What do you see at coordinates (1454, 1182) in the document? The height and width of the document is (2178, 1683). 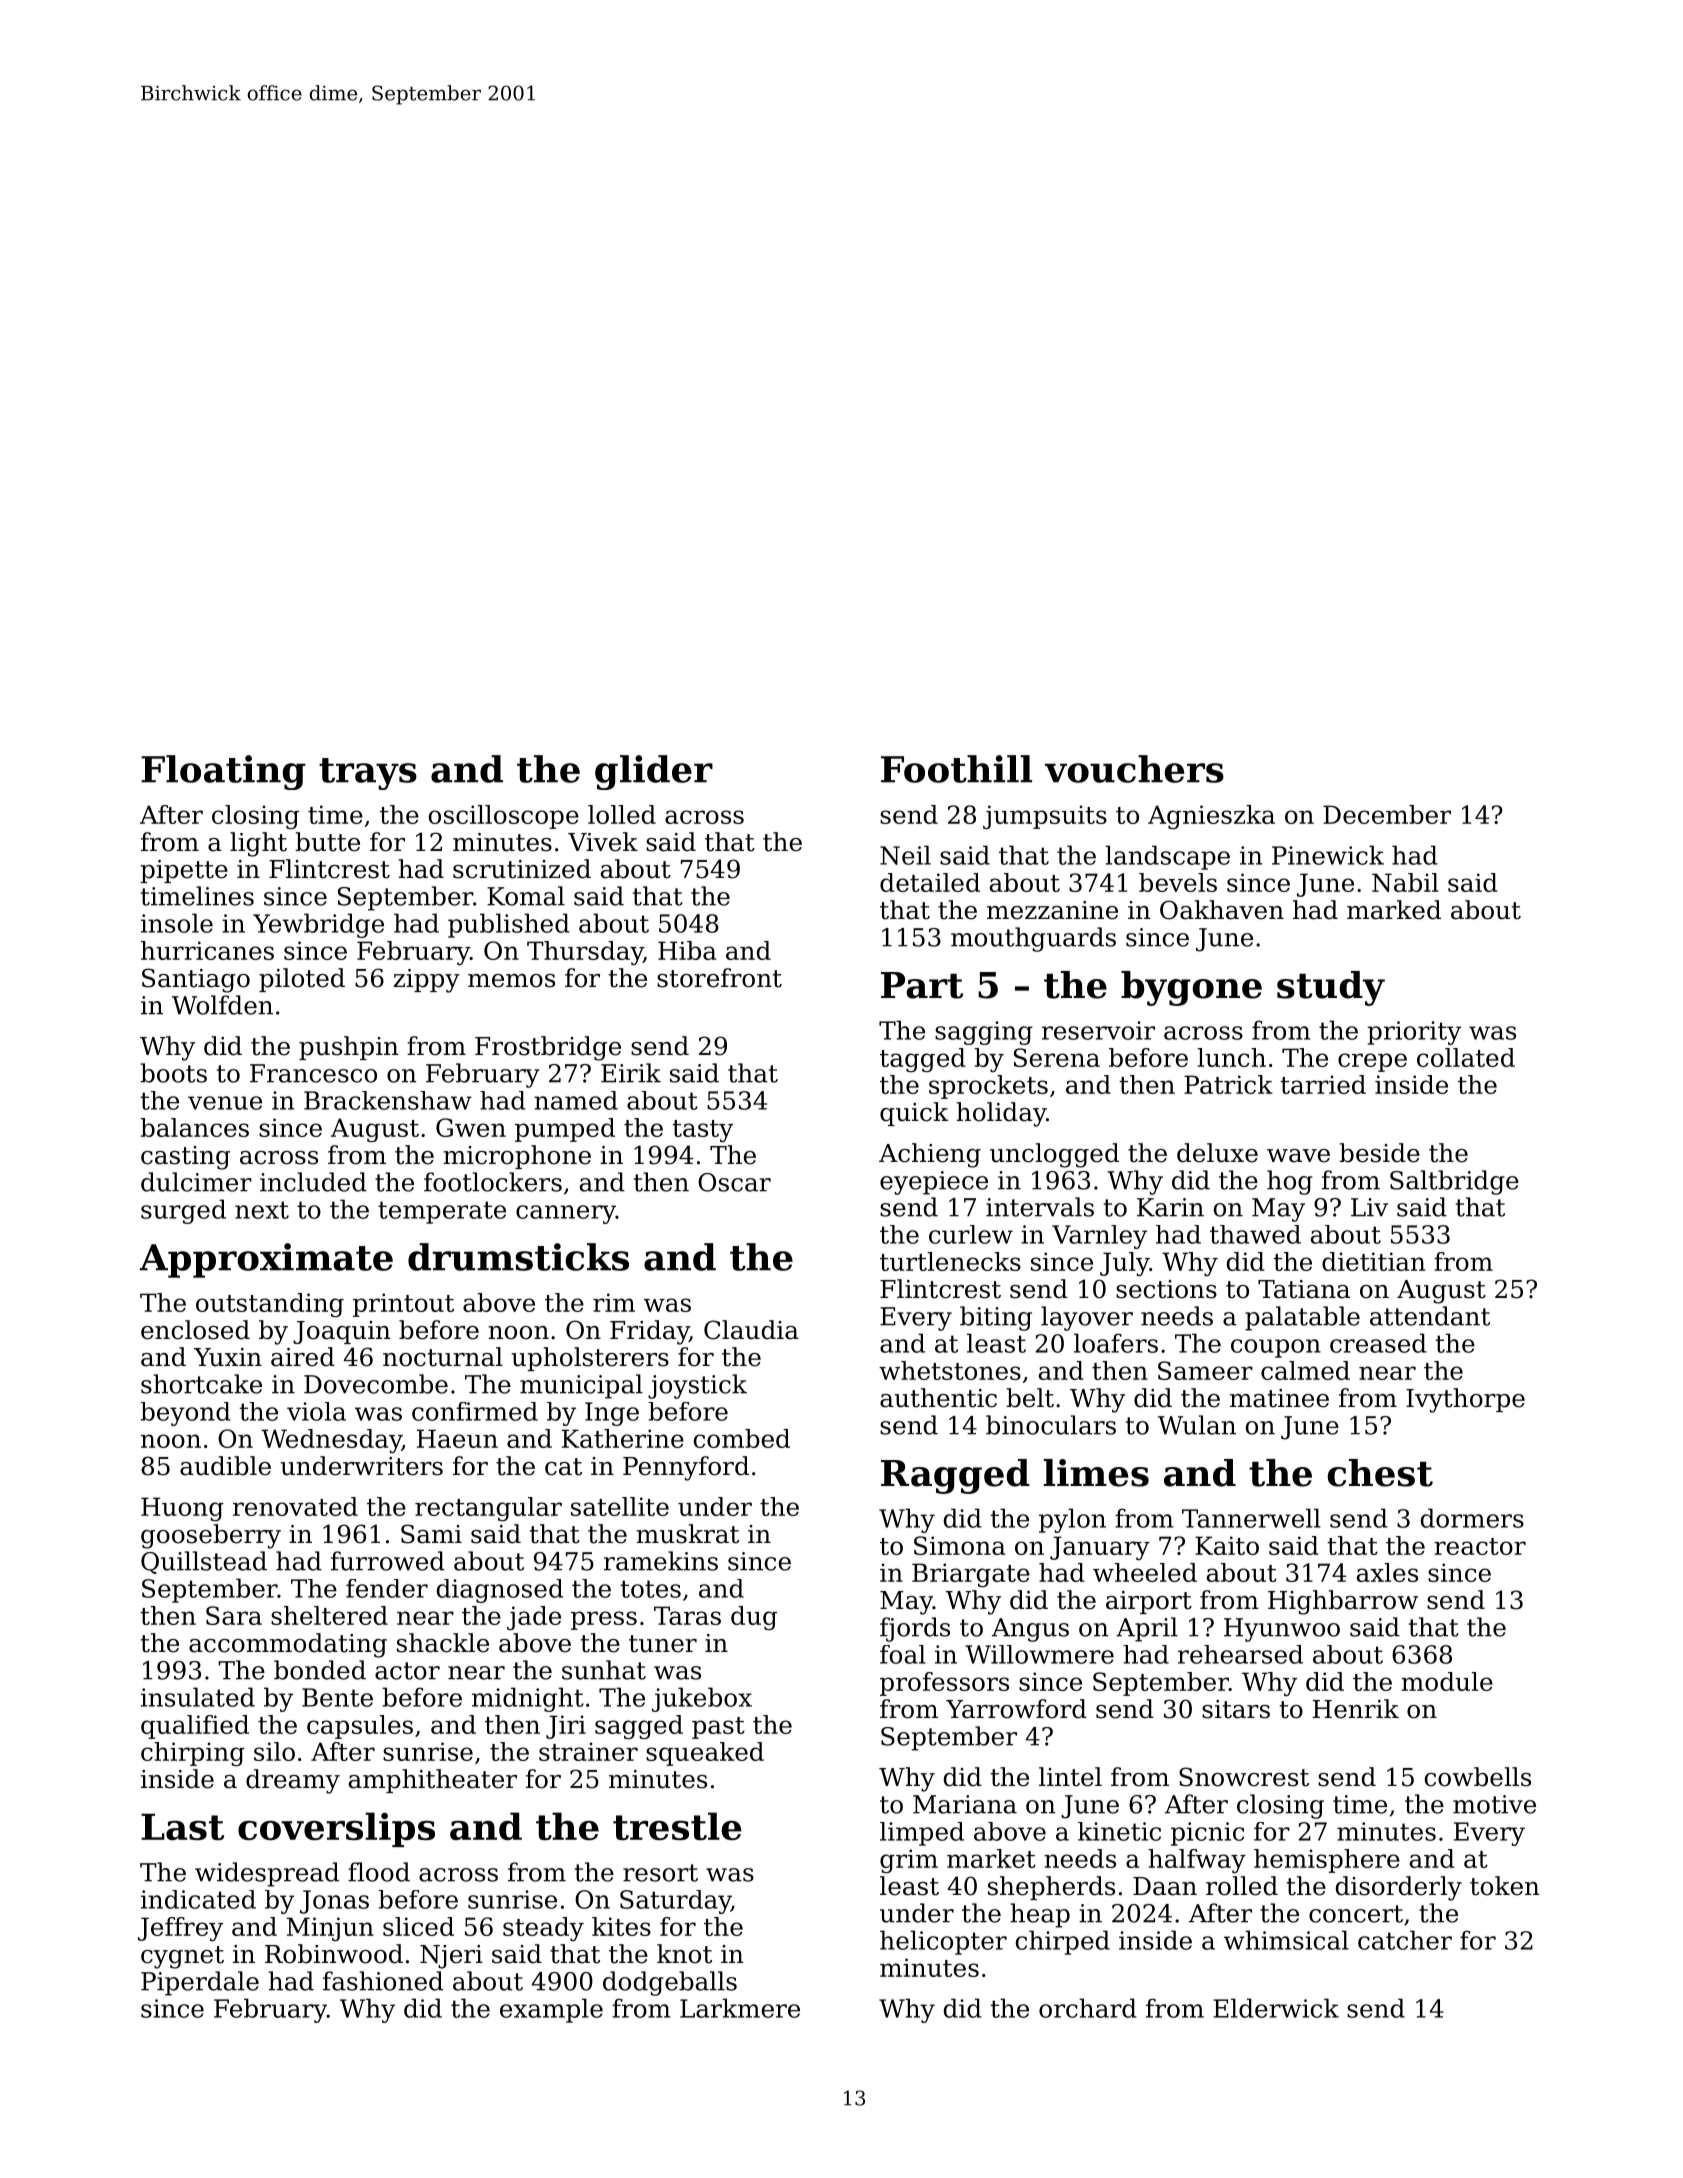 I see `Saltbridge` at bounding box center [1454, 1182].
